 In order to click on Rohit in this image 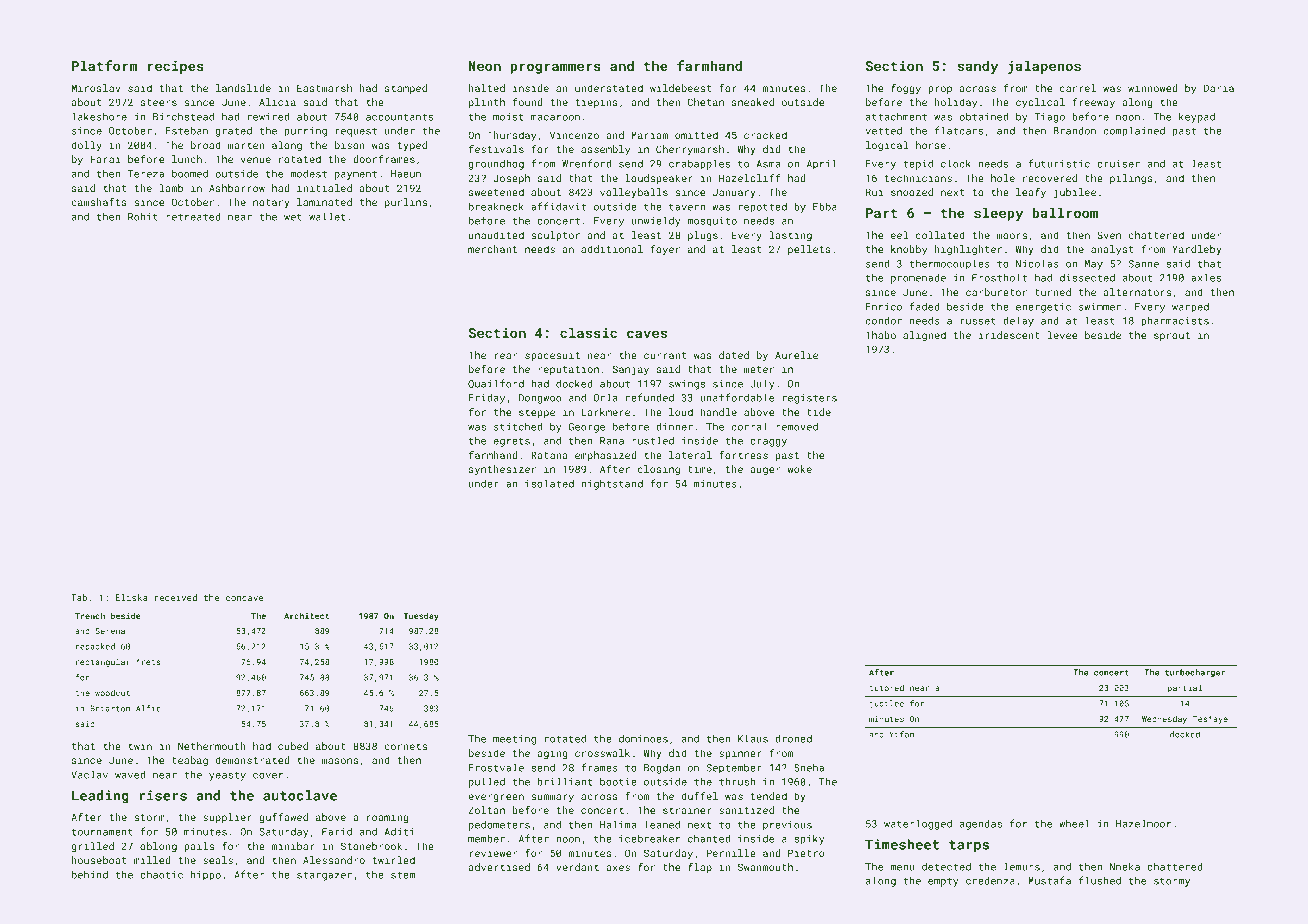, I will do `click(143, 217)`.
